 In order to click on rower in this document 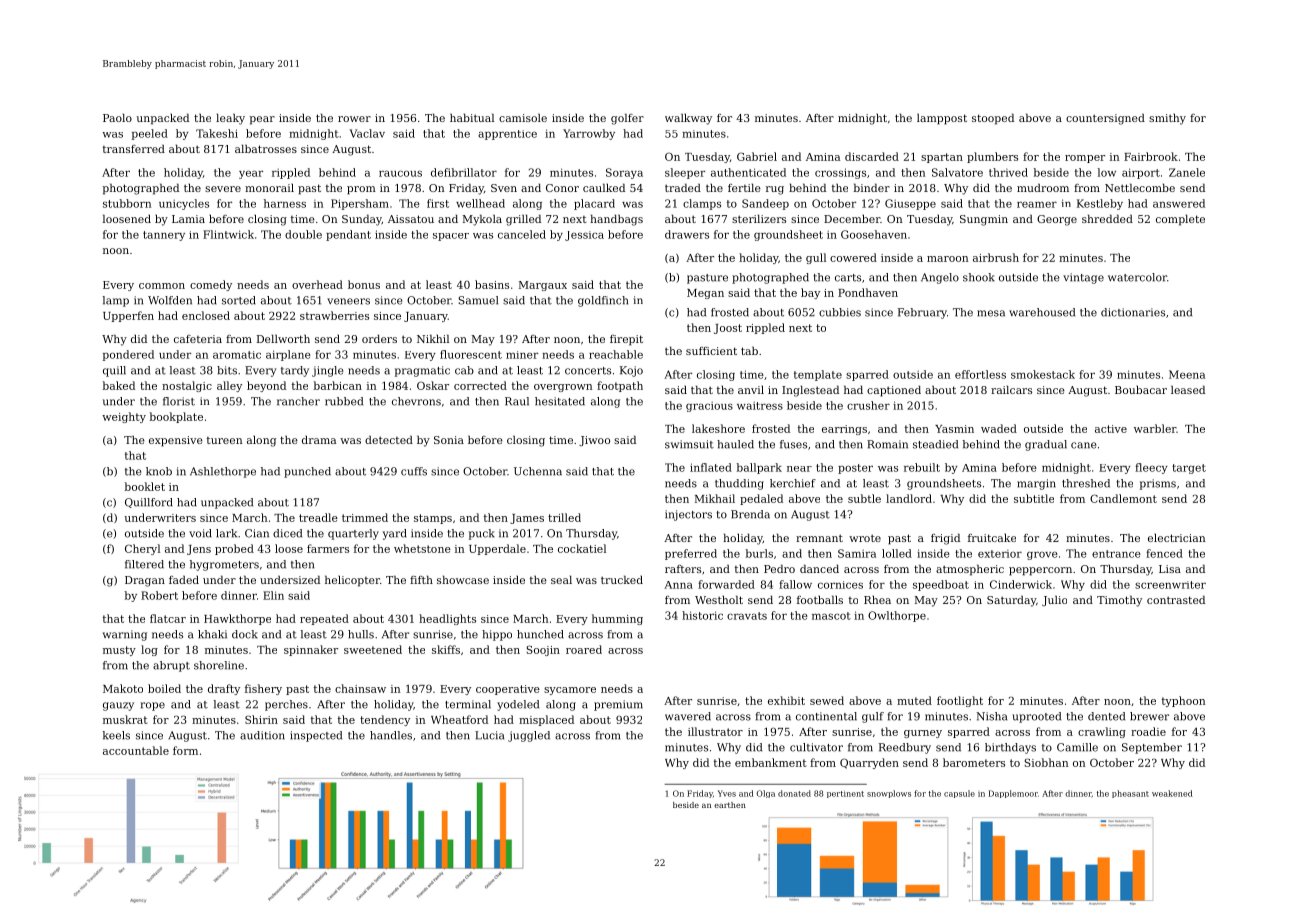, I will do `click(354, 119)`.
